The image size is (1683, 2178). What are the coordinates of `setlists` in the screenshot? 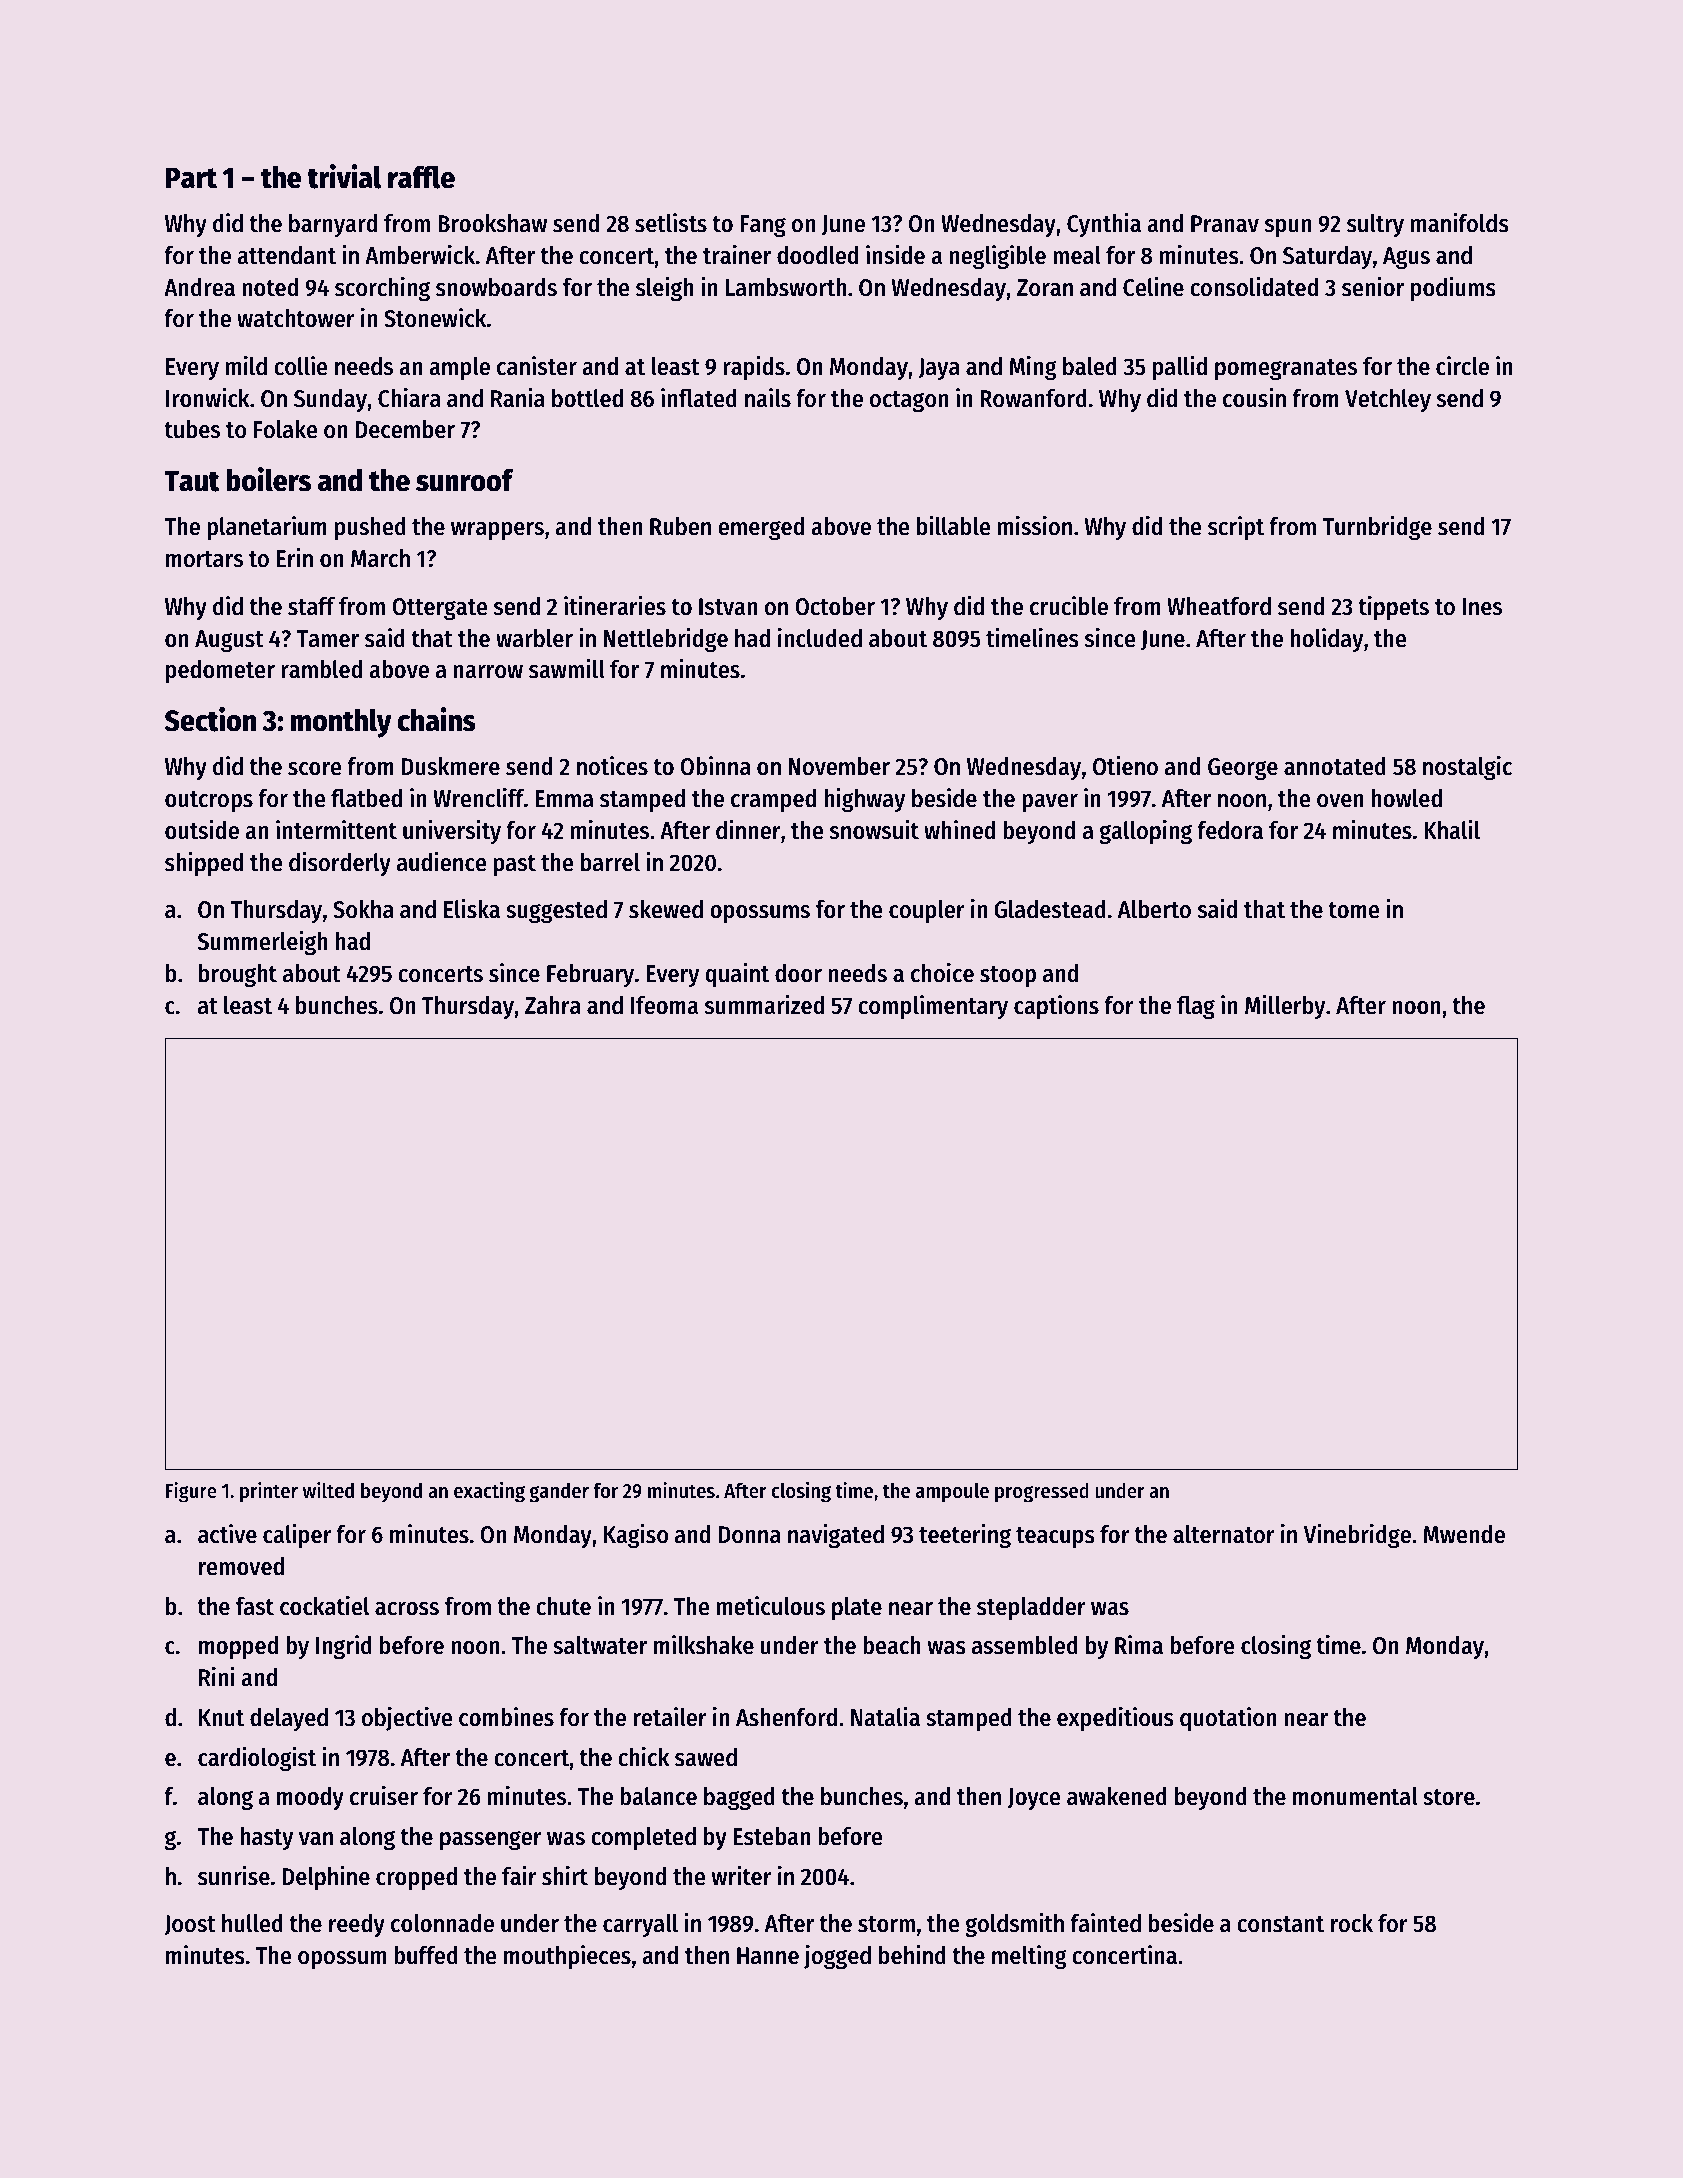 It's located at (671, 223).
